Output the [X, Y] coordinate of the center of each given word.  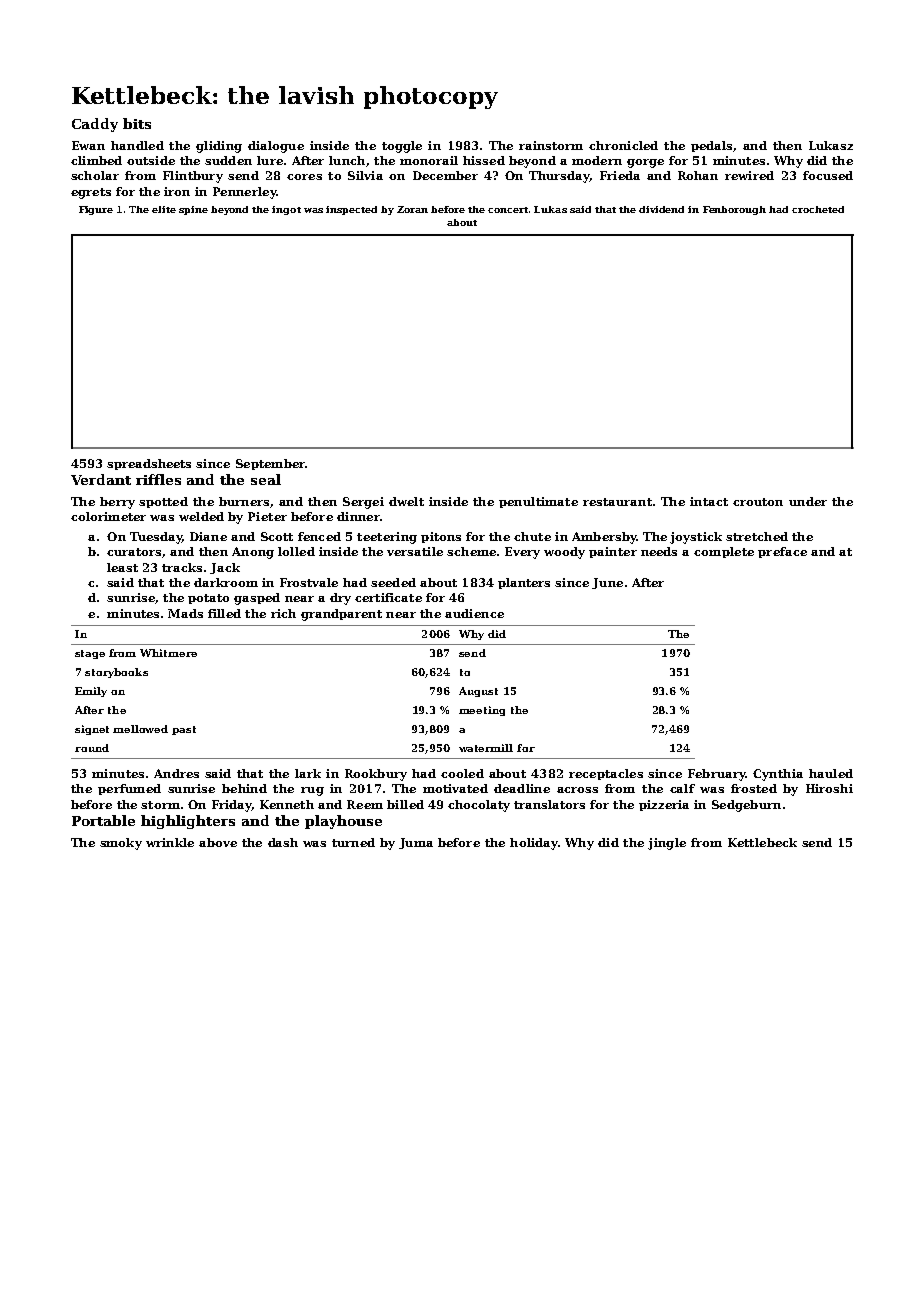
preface [782, 552]
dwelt [406, 501]
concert [508, 210]
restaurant [617, 502]
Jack [225, 568]
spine [193, 210]
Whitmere [168, 653]
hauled [831, 773]
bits [137, 123]
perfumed [129, 789]
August [478, 692]
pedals [711, 146]
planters [524, 583]
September [270, 464]
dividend [661, 209]
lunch [347, 160]
